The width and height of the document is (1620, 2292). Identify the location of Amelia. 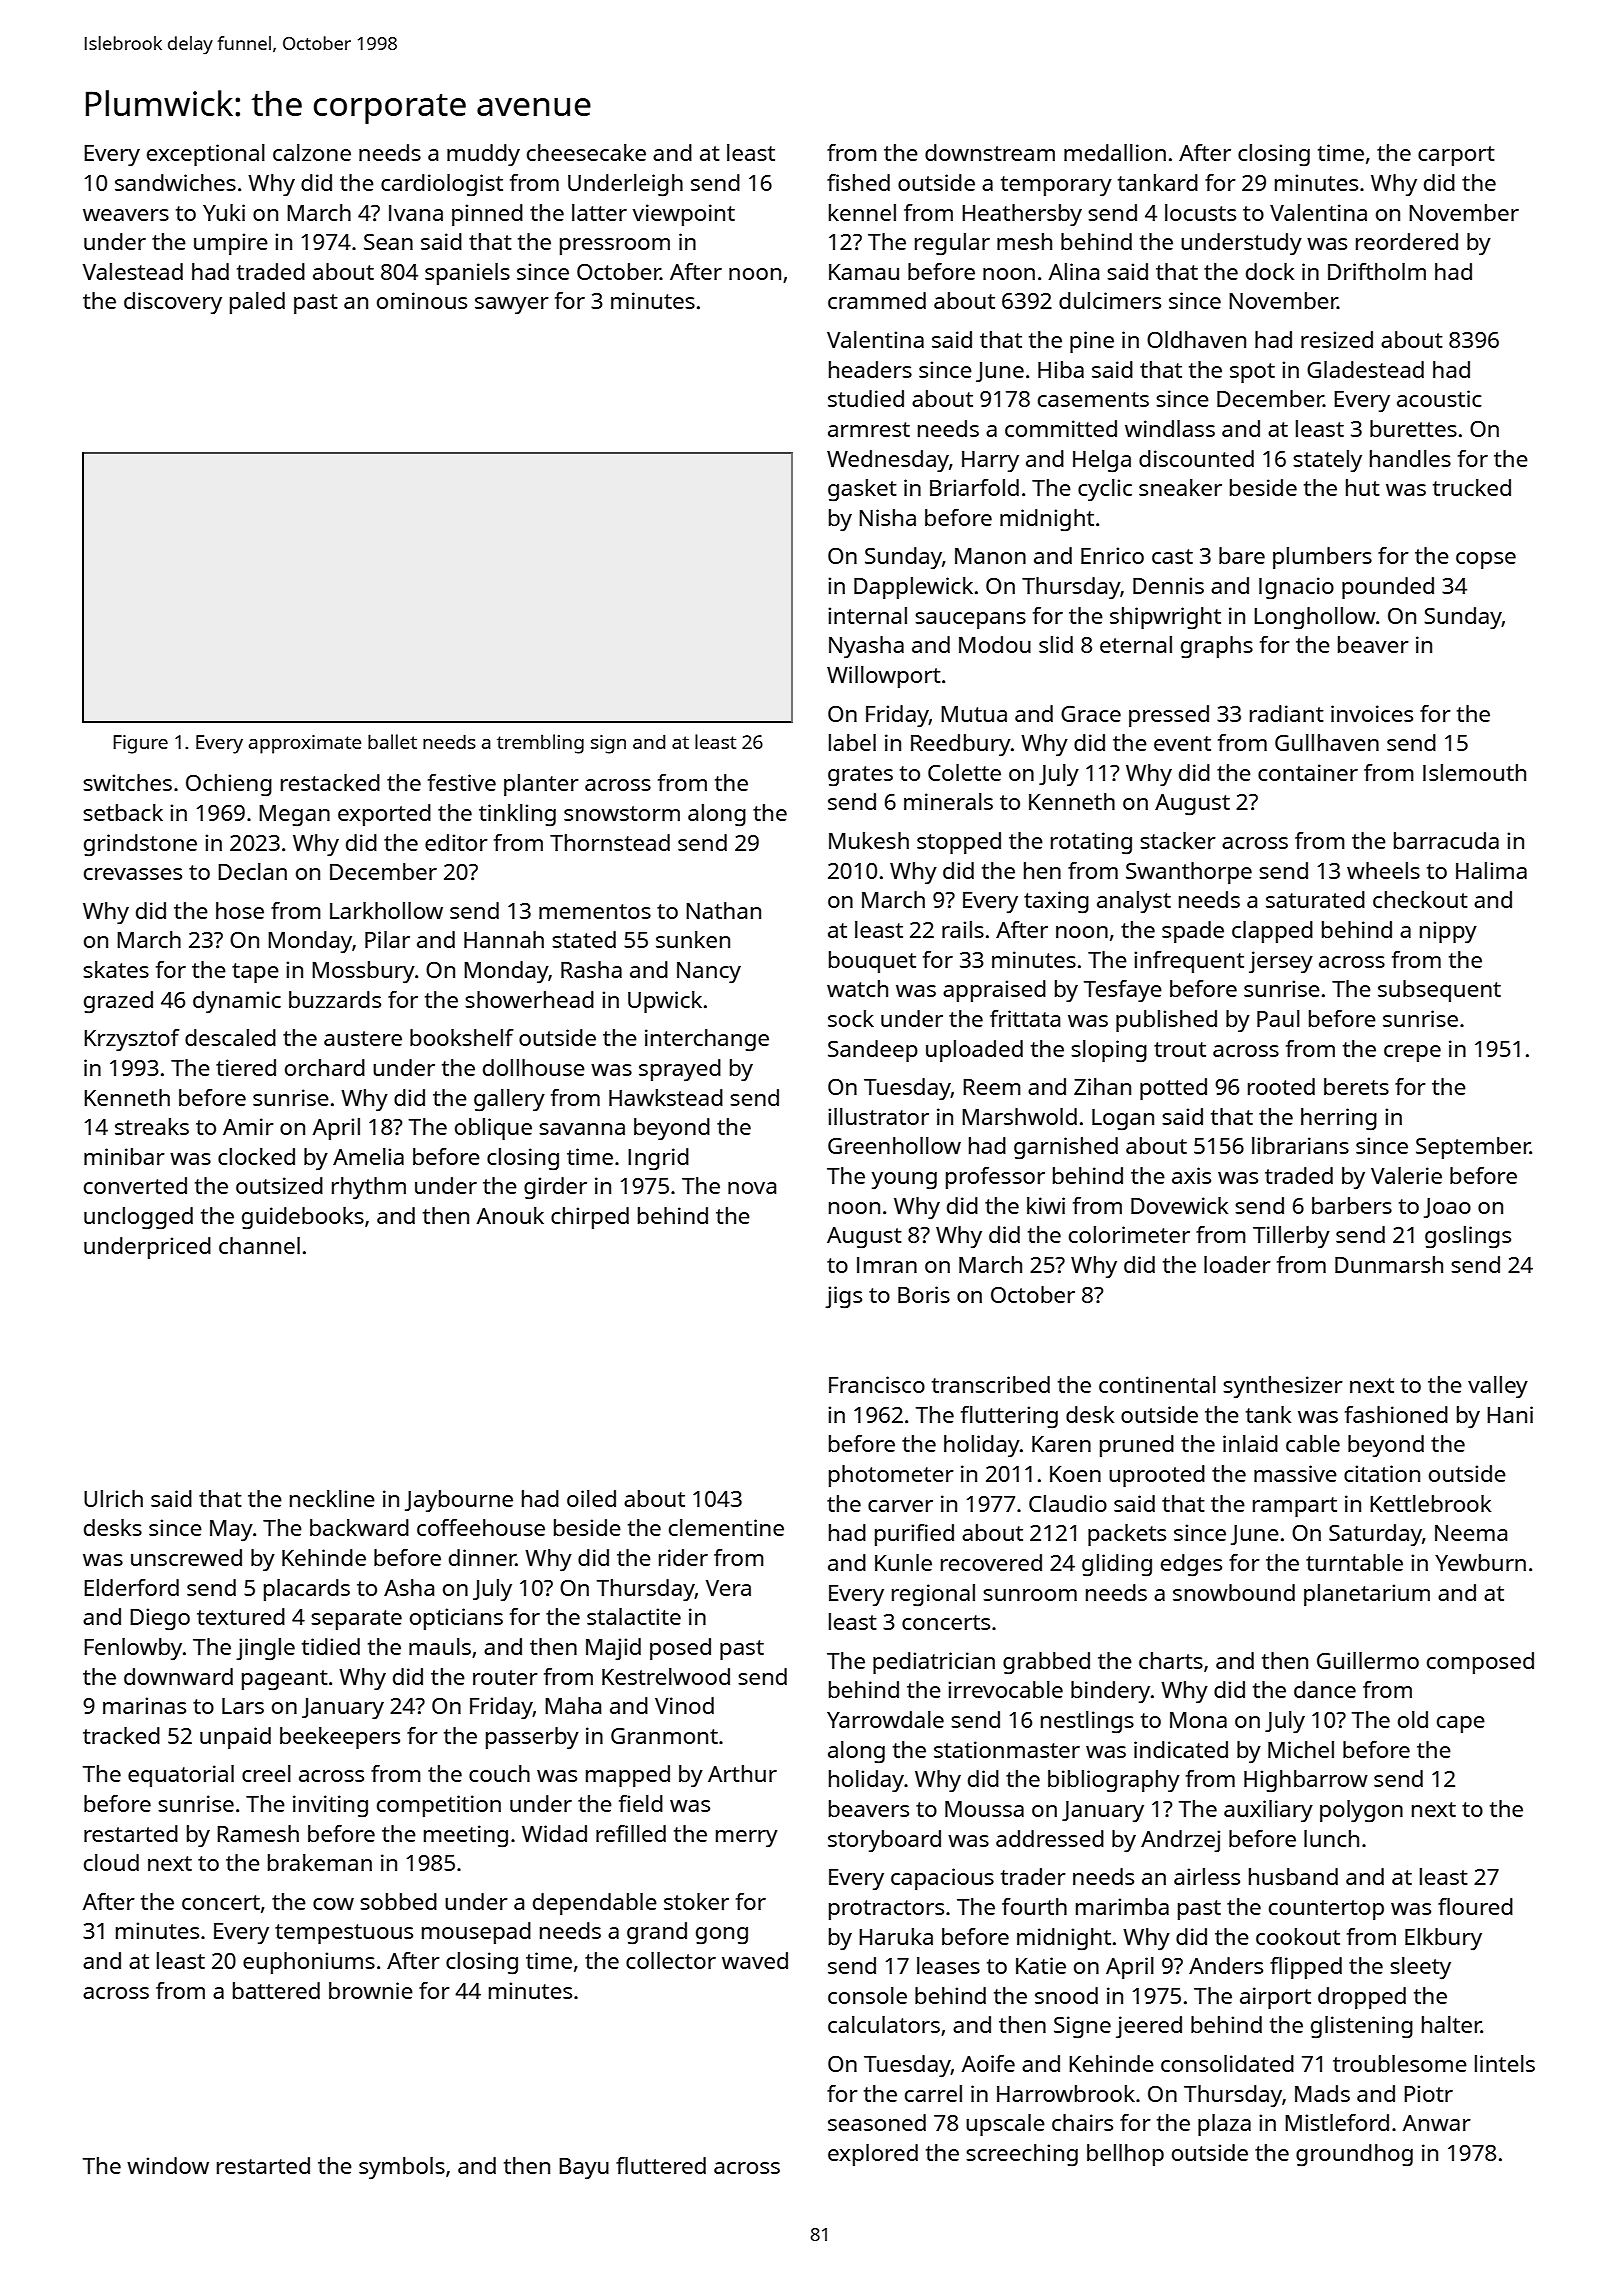
(368, 1156).
